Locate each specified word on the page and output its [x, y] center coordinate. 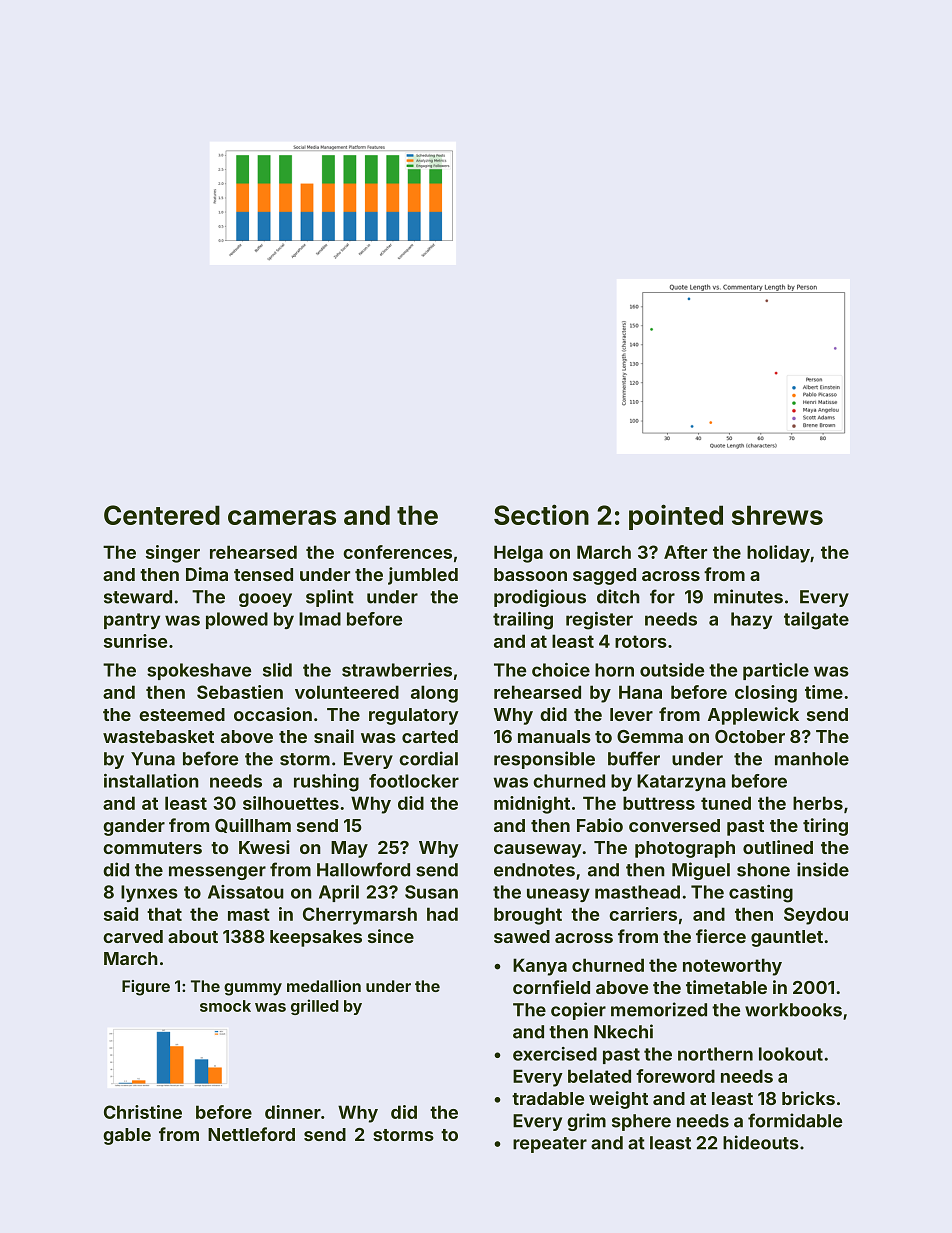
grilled [315, 1007]
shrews [777, 515]
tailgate [816, 621]
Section [541, 514]
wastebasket [158, 736]
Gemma [650, 736]
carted [430, 736]
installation [151, 781]
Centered [162, 515]
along [434, 694]
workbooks [793, 1010]
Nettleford [251, 1134]
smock [225, 1006]
